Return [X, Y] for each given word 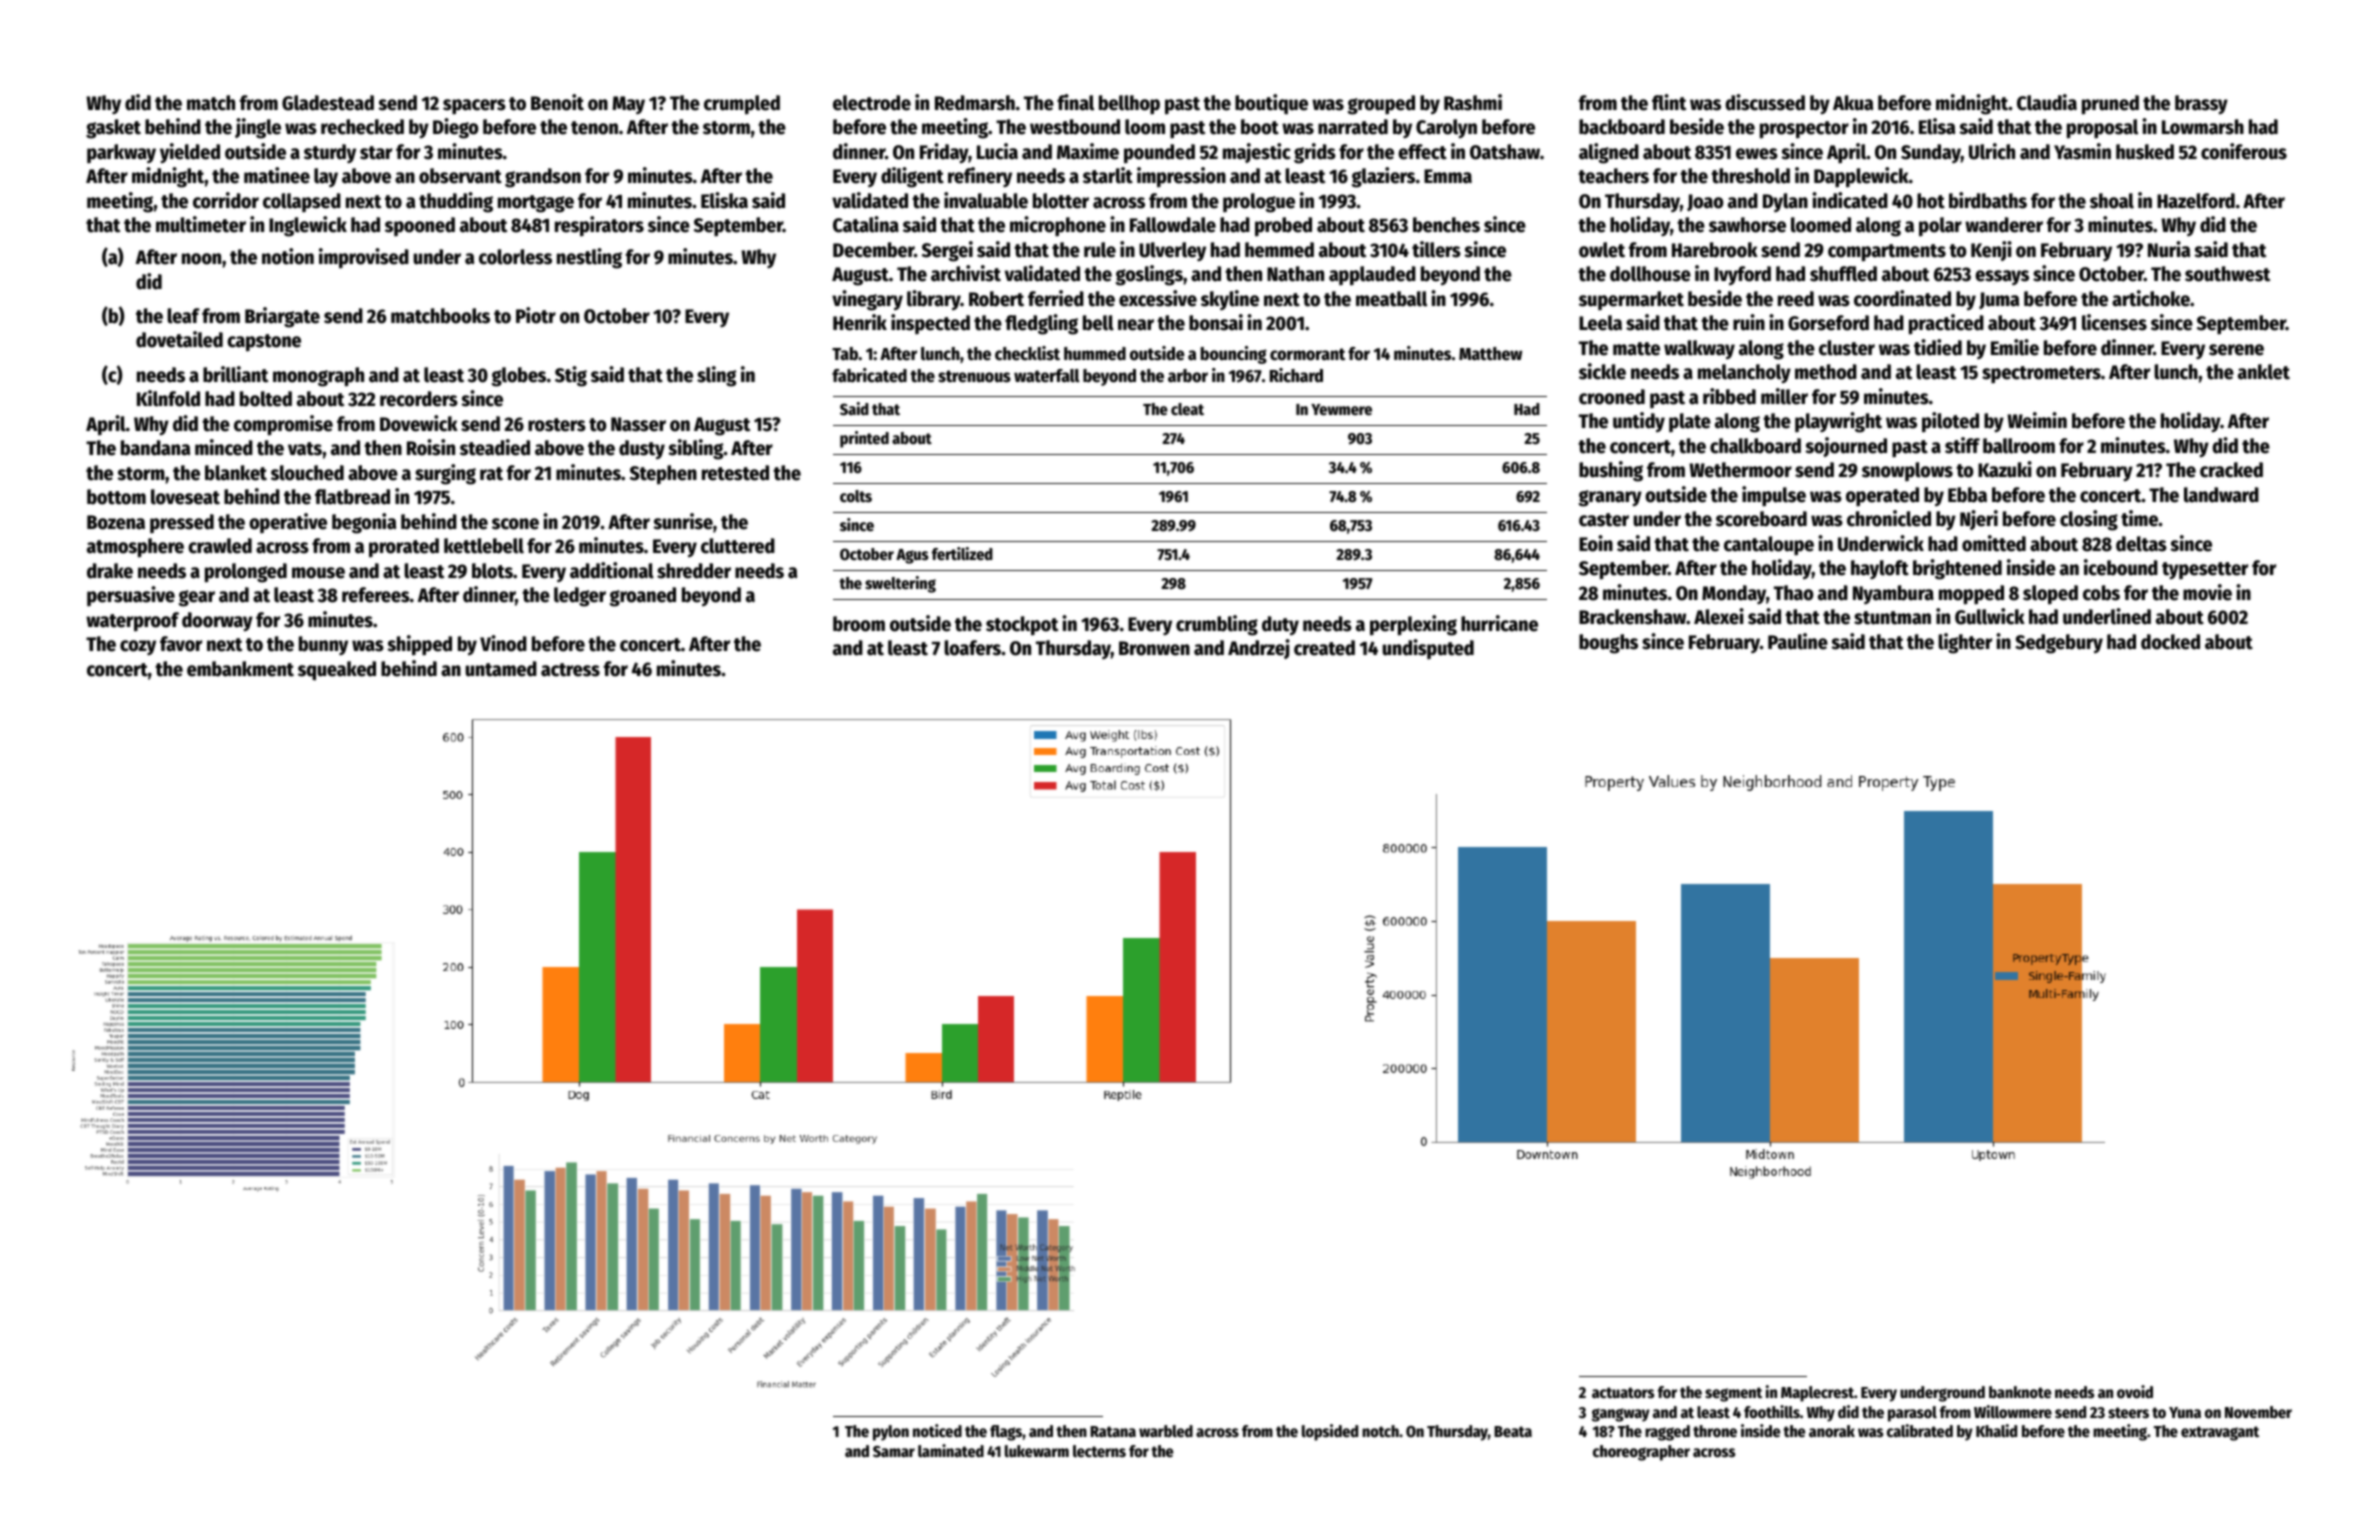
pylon [891, 1433]
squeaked [337, 671]
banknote [2020, 1392]
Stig [571, 376]
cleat [1187, 409]
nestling [589, 258]
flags [1006, 1433]
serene [2236, 350]
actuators [1623, 1393]
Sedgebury [2059, 644]
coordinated [1902, 298]
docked [2170, 642]
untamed [501, 669]
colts [856, 496]
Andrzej [1259, 649]
